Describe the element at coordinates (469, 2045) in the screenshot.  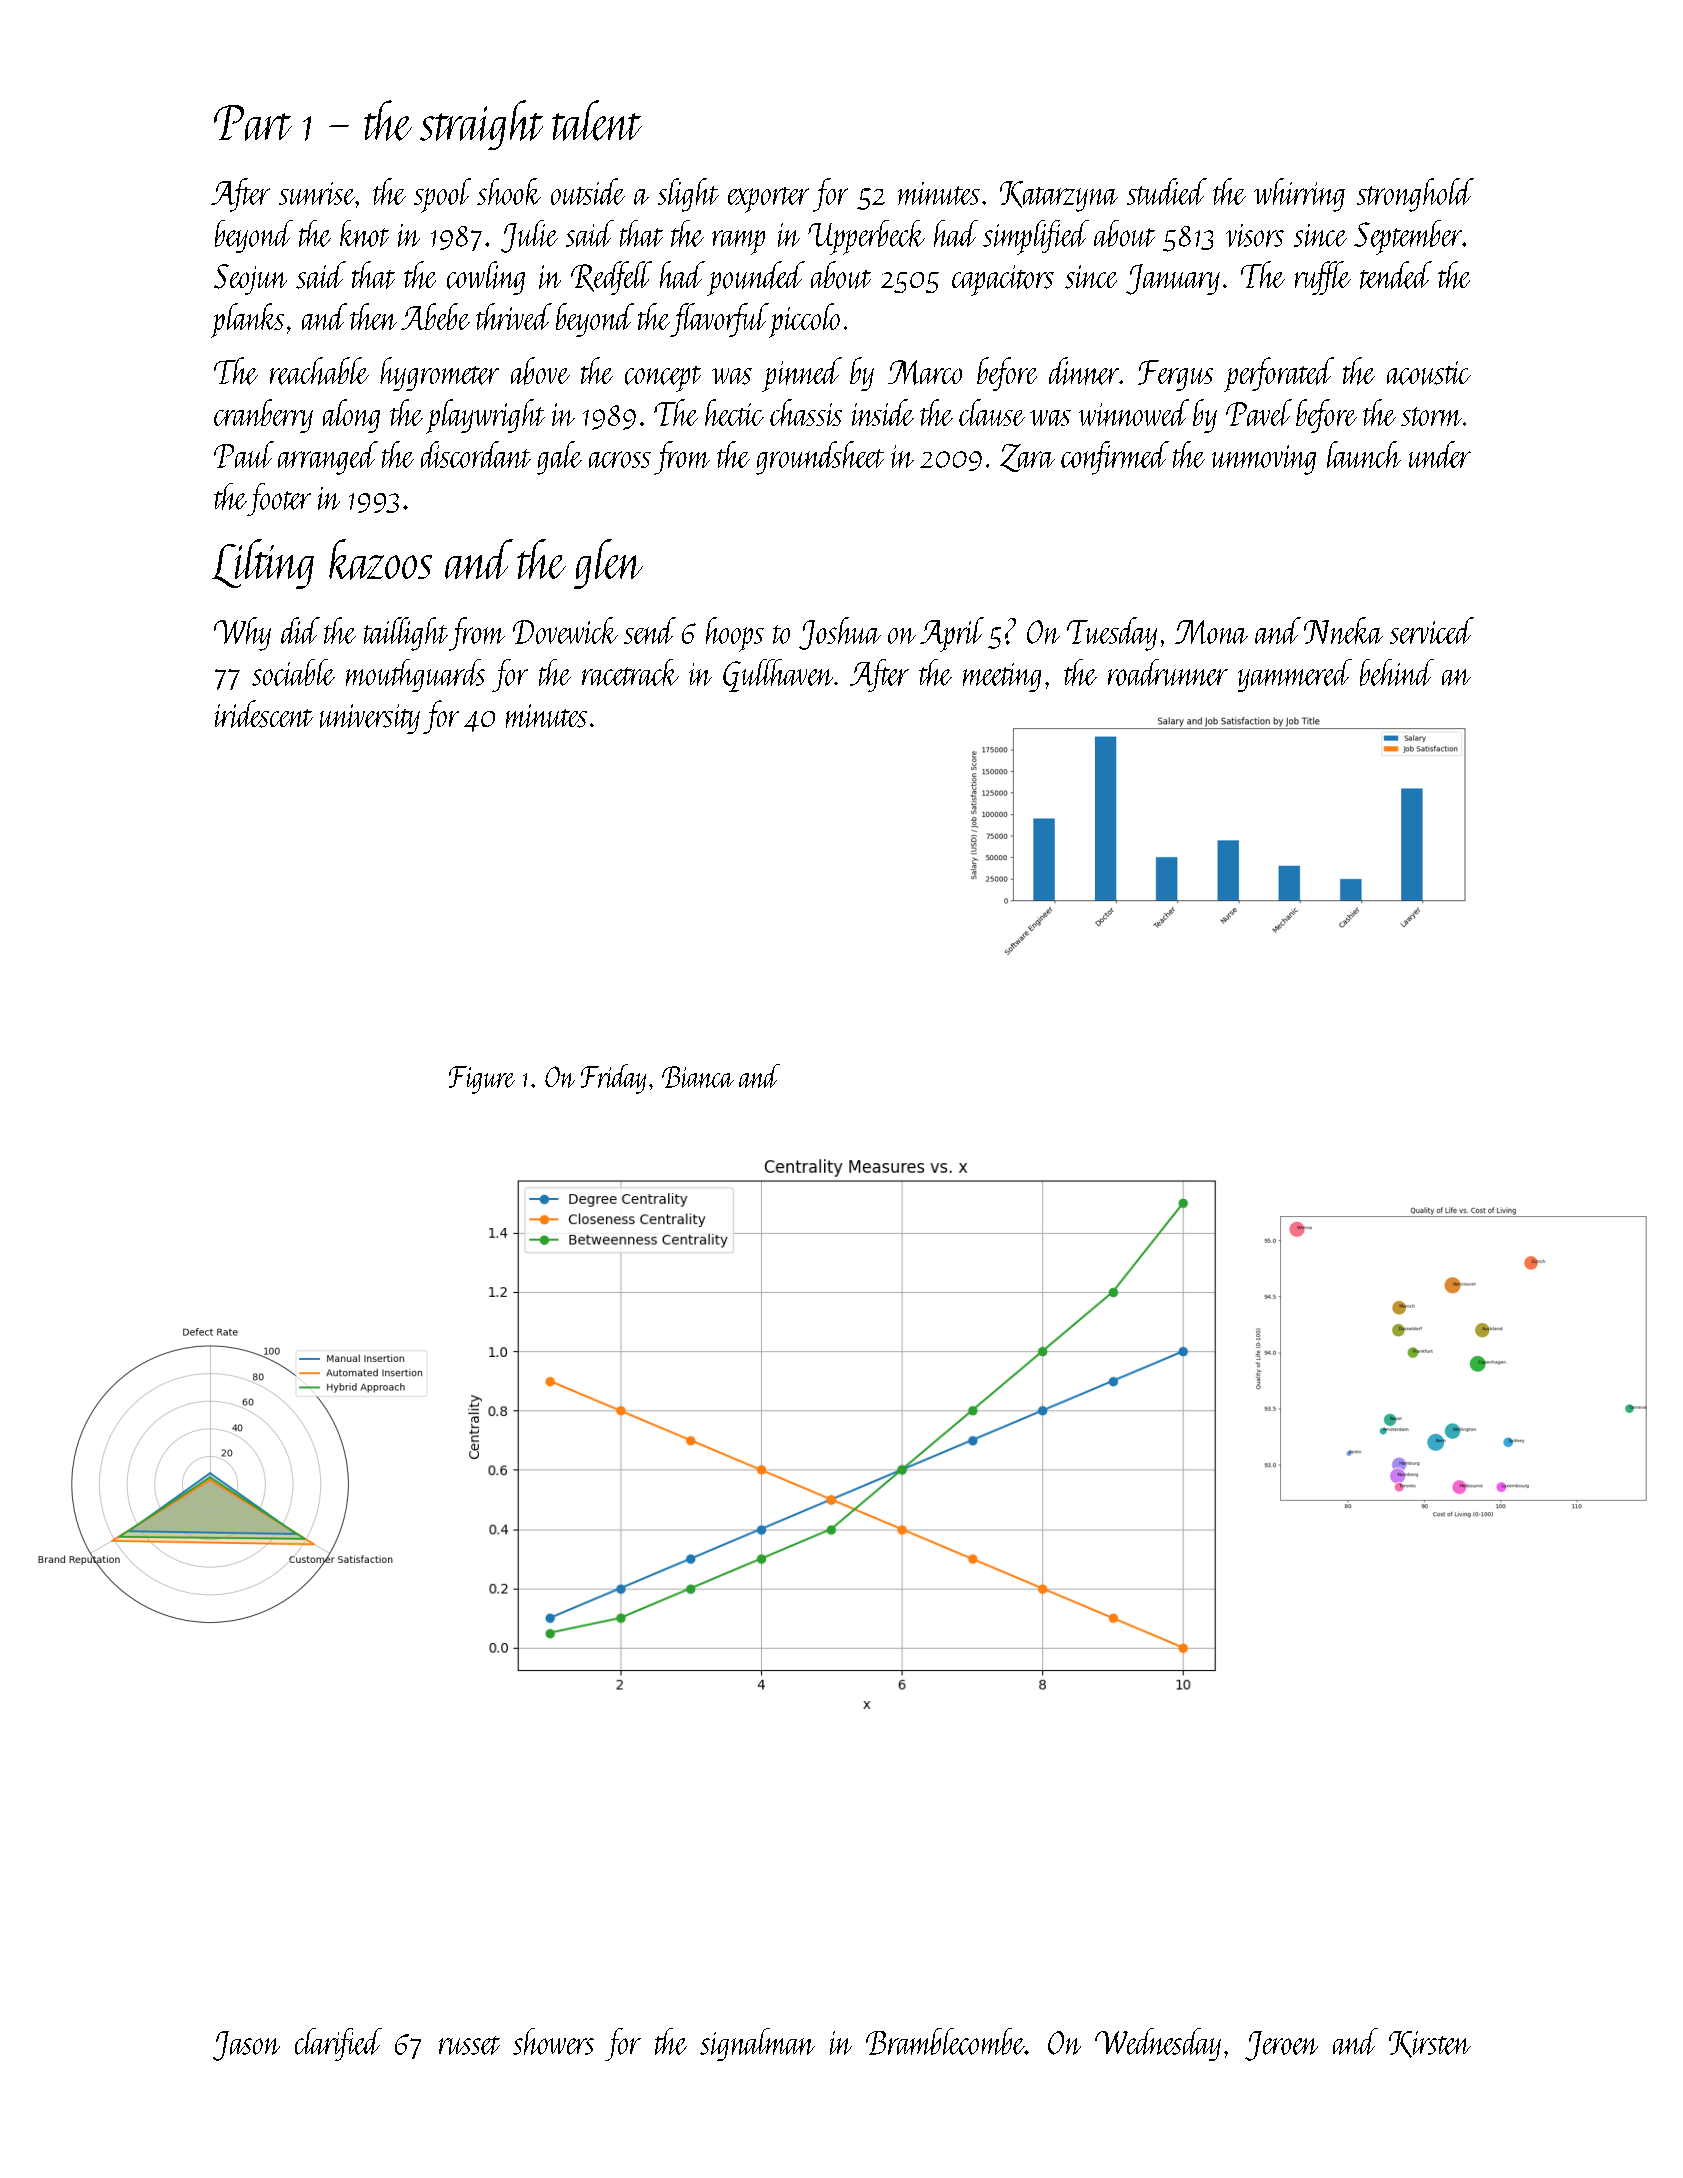
I see `russet` at that location.
